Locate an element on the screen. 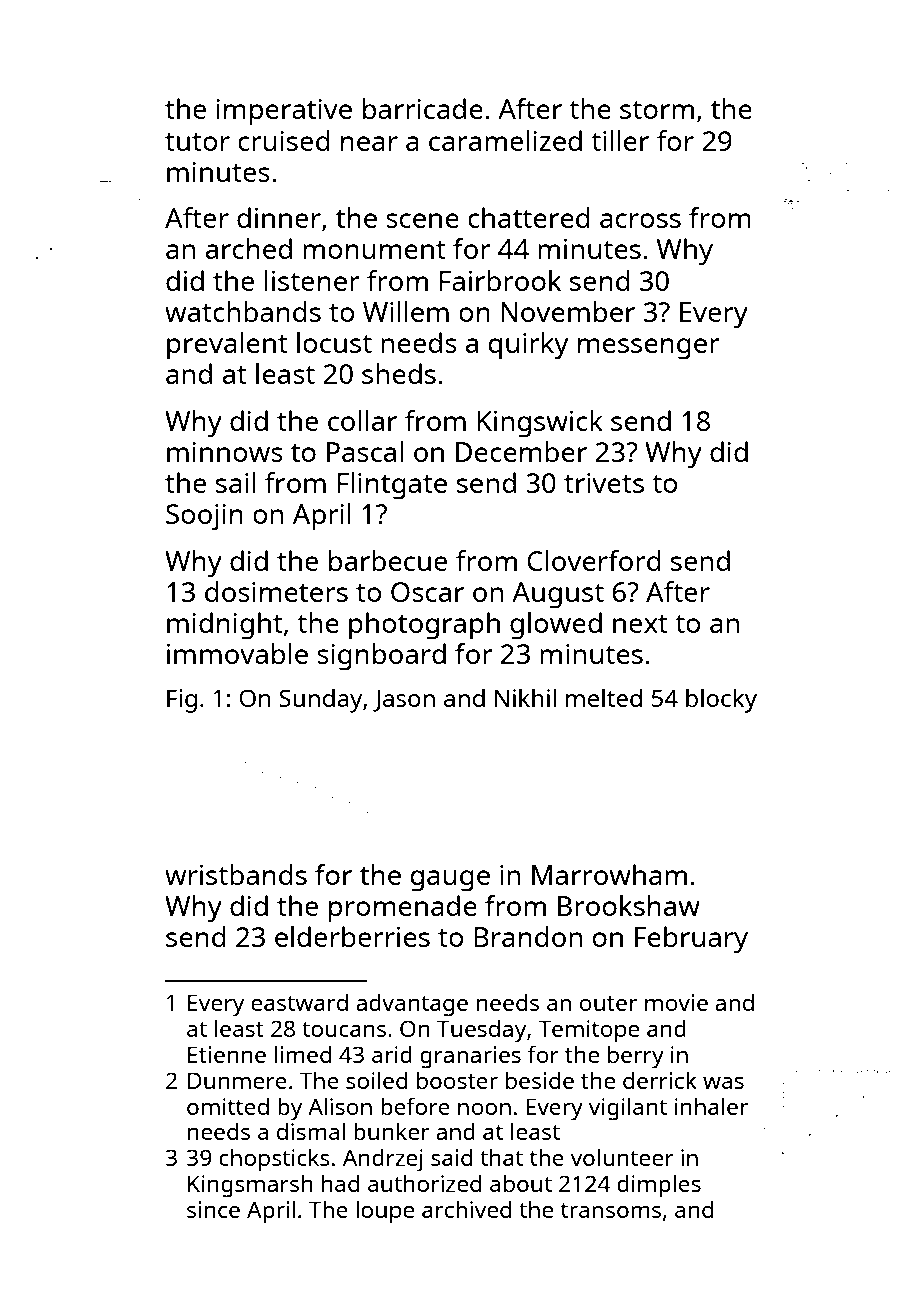 Image resolution: width=924 pixels, height=1311 pixels. quirky is located at coordinates (528, 346).
